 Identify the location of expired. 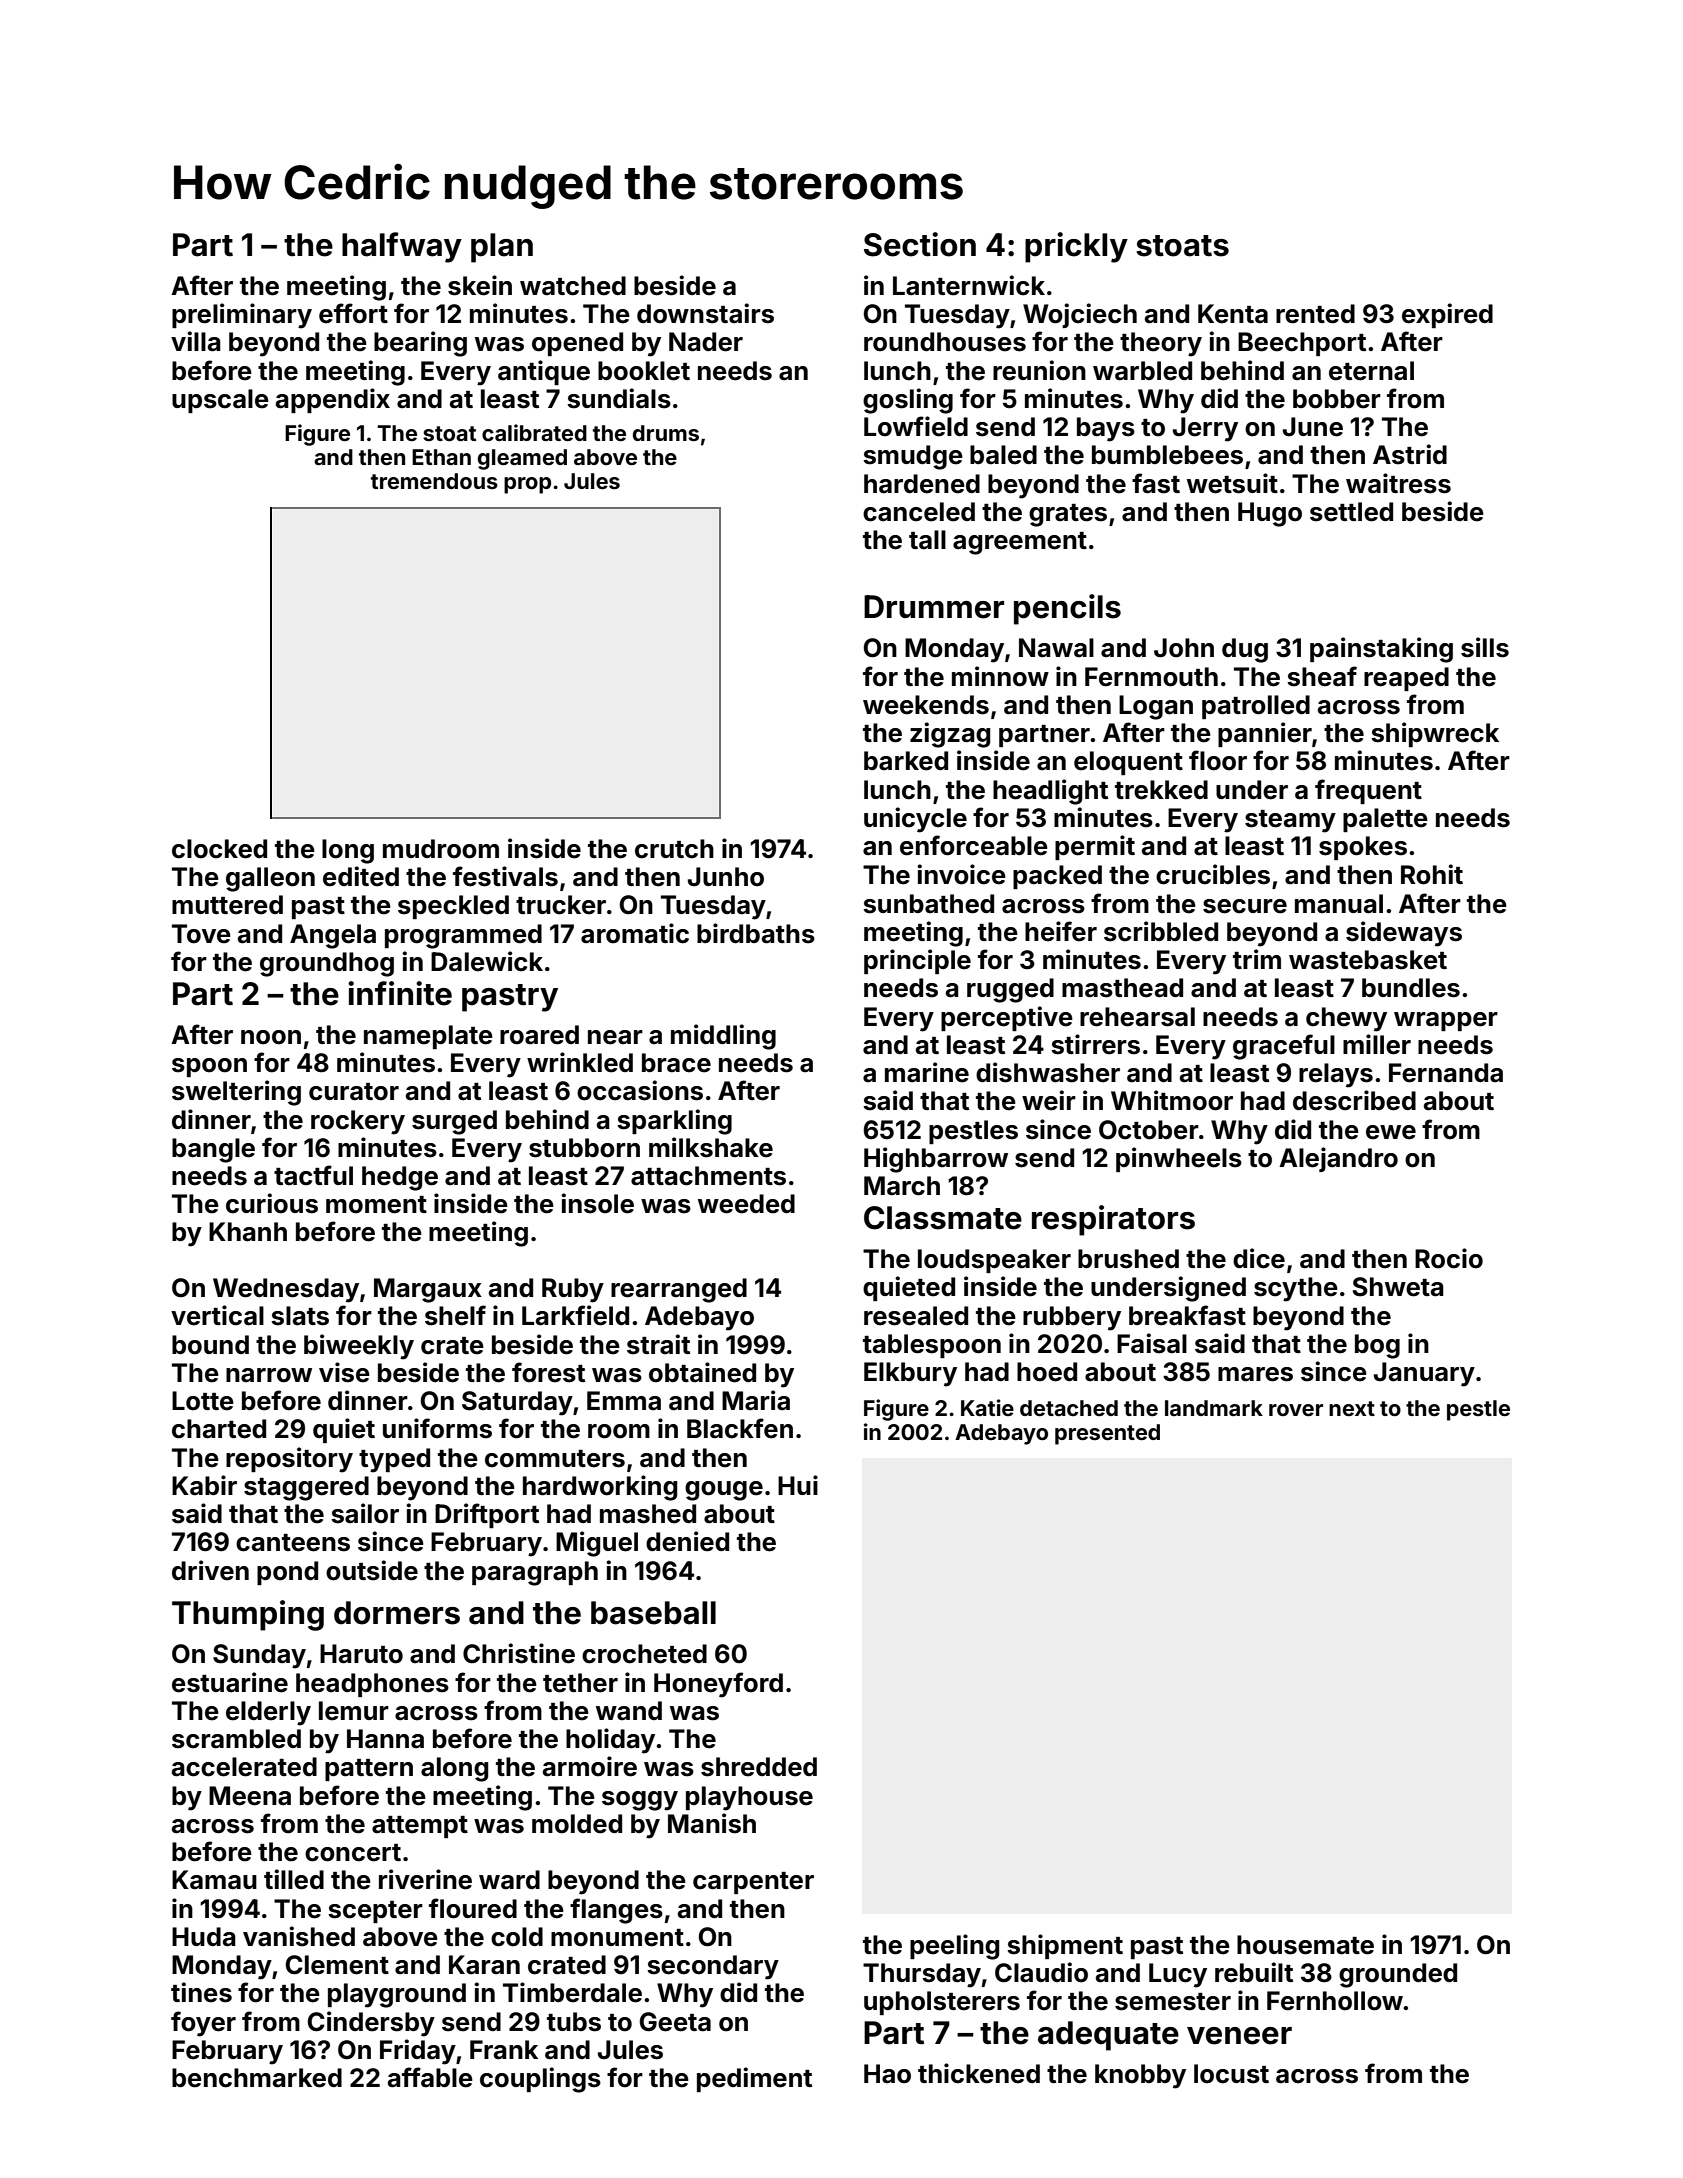
(1447, 315).
